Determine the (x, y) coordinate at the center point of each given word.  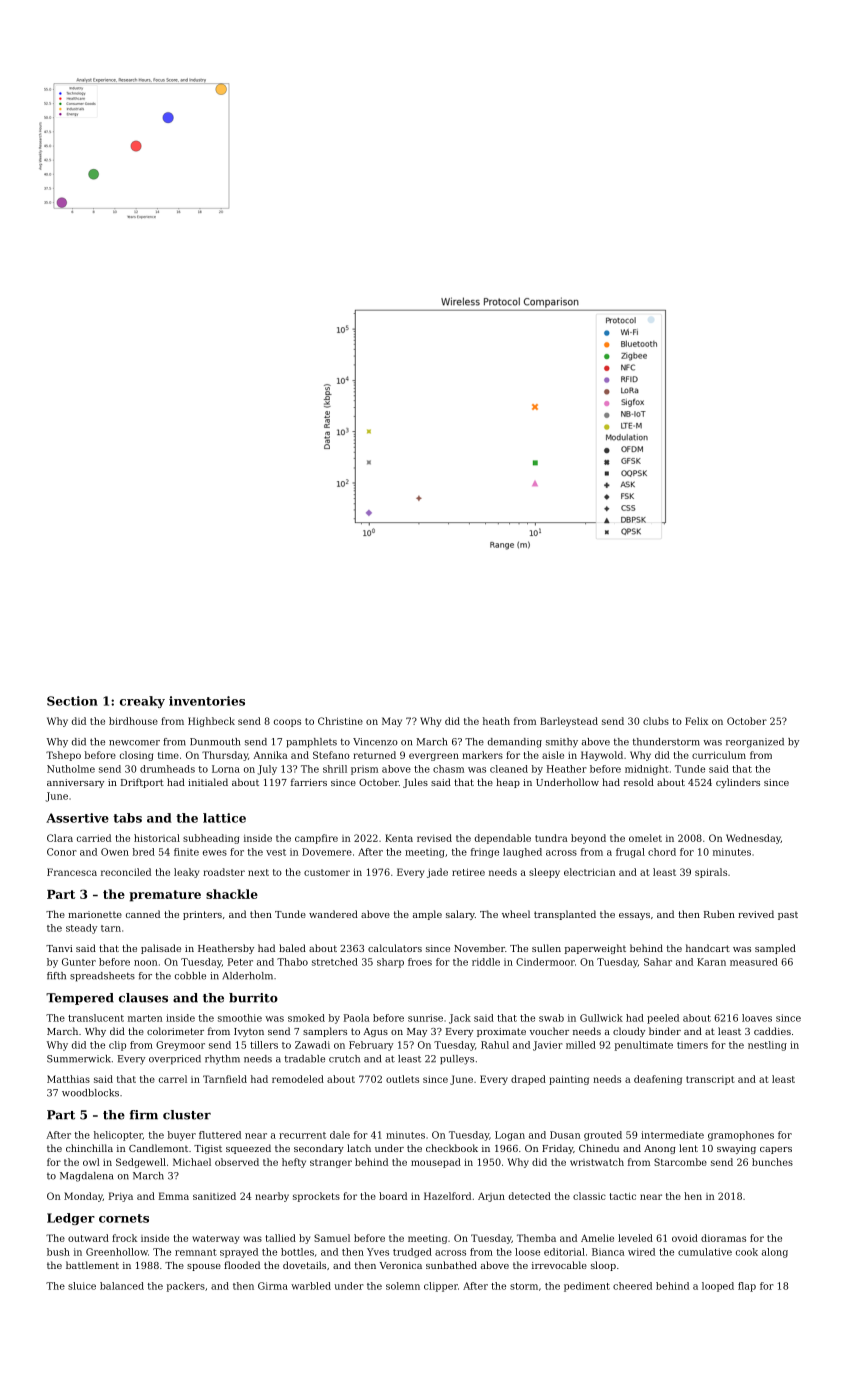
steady (81, 929)
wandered (333, 914)
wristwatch (597, 1162)
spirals (711, 873)
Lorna (226, 769)
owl (91, 1162)
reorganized (755, 743)
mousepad (436, 1163)
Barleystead (569, 722)
